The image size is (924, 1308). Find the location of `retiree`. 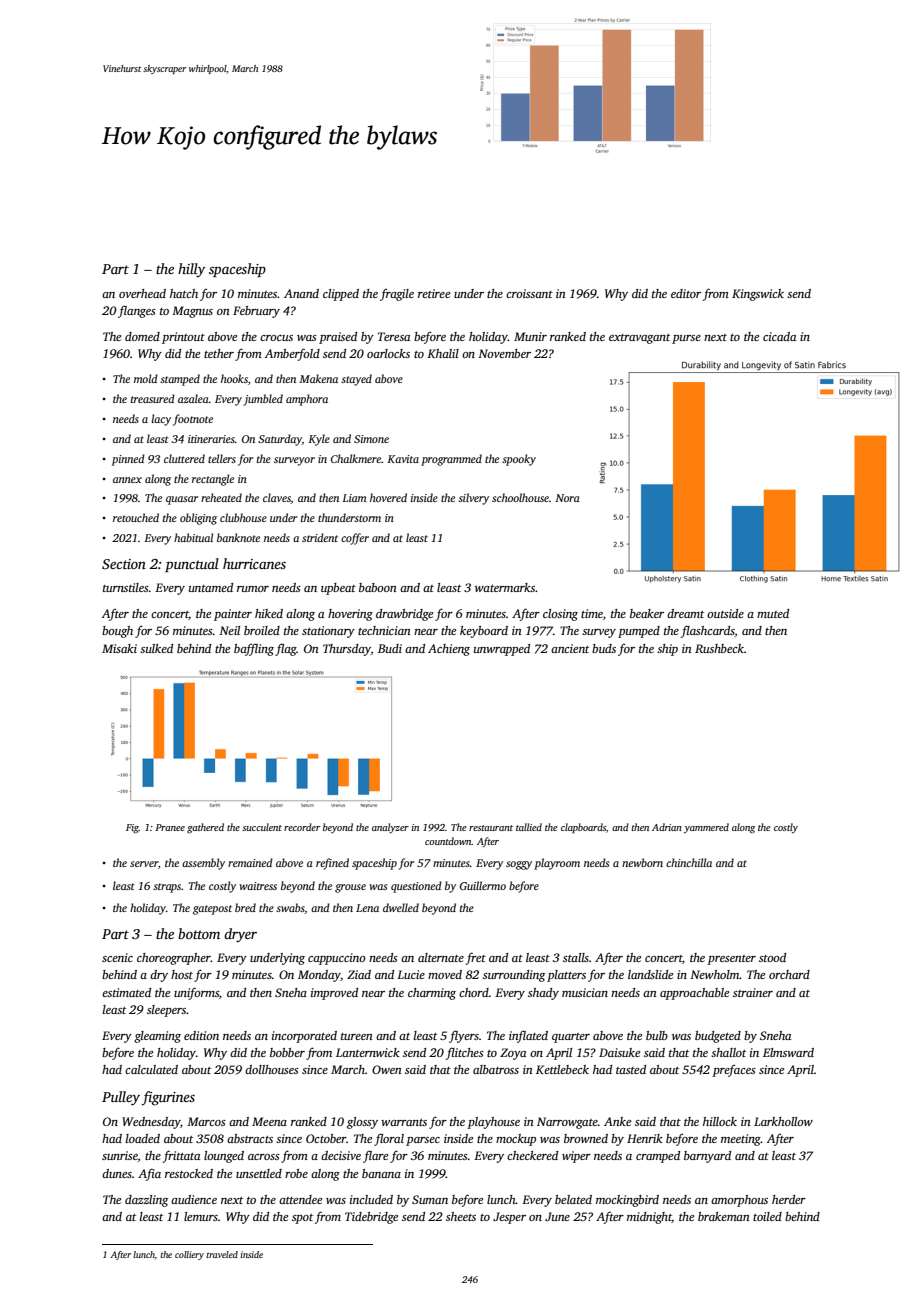

retiree is located at coordinates (434, 293).
